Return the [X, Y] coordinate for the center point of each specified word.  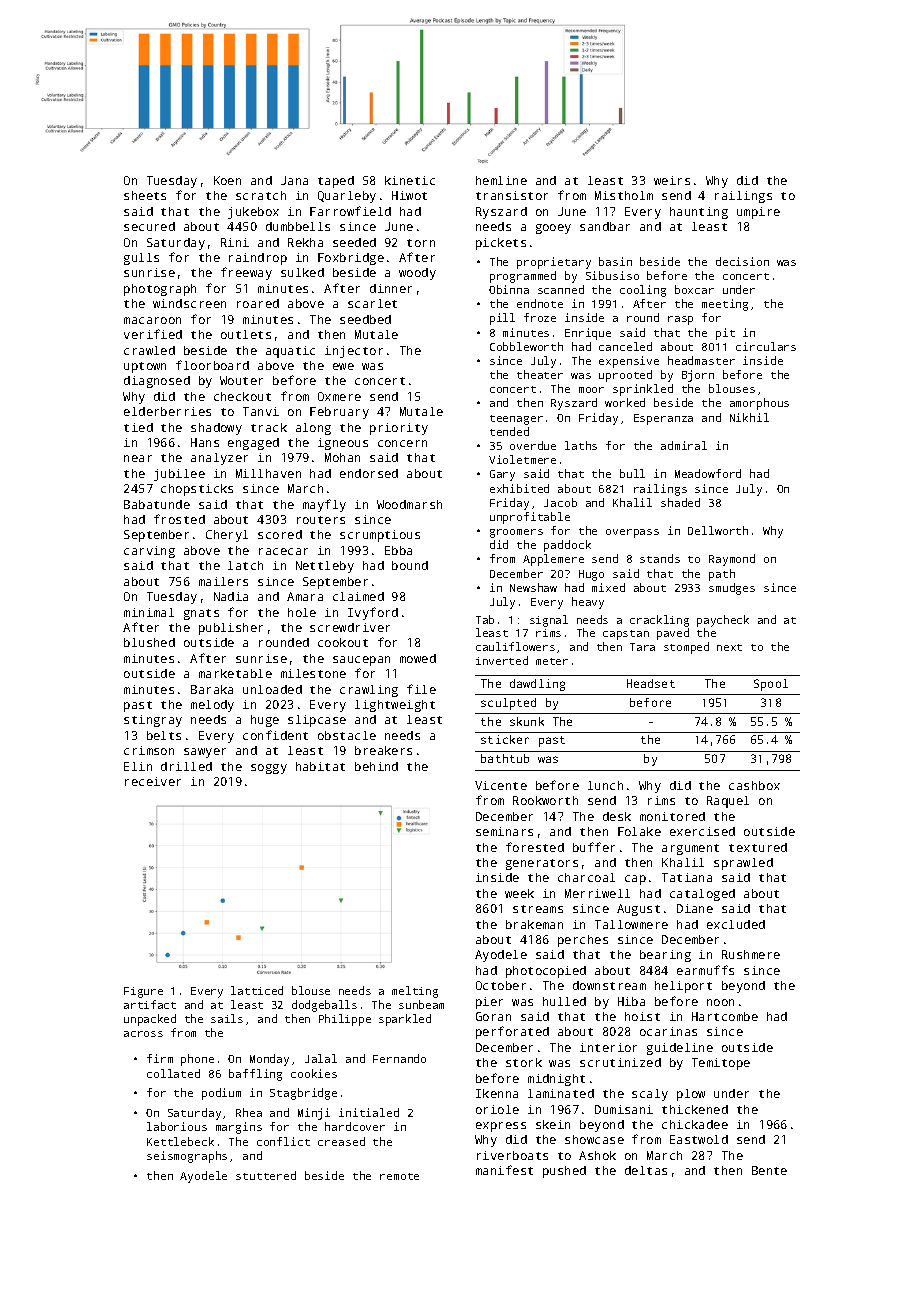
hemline [501, 180]
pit [725, 334]
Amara [305, 596]
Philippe [345, 1020]
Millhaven [268, 473]
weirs [672, 180]
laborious [177, 1126]
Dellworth [718, 530]
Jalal [321, 1058]
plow [691, 1095]
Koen [227, 180]
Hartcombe [725, 1016]
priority [399, 429]
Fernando [399, 1058]
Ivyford [373, 613]
